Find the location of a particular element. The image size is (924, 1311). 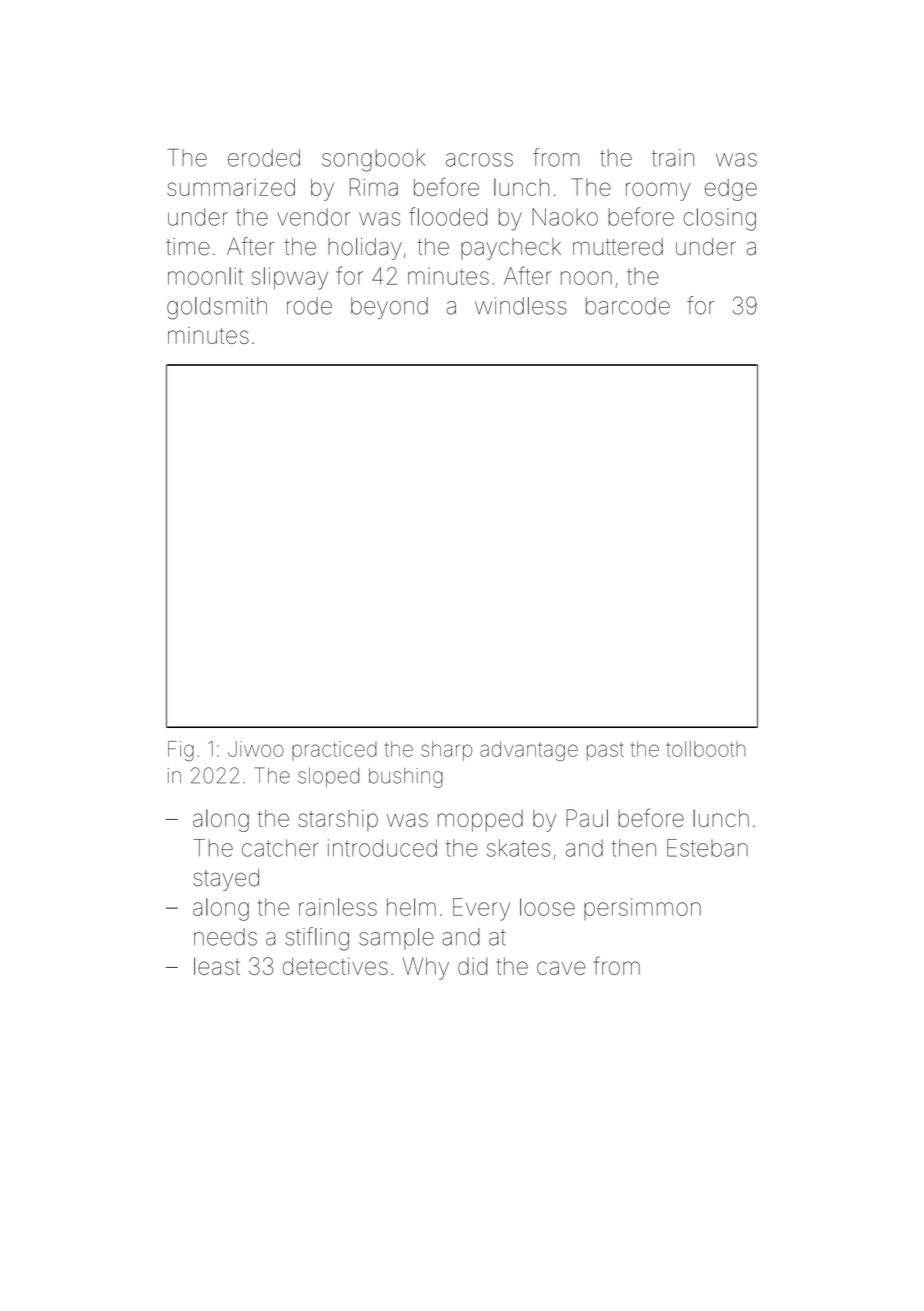

train is located at coordinates (673, 158).
